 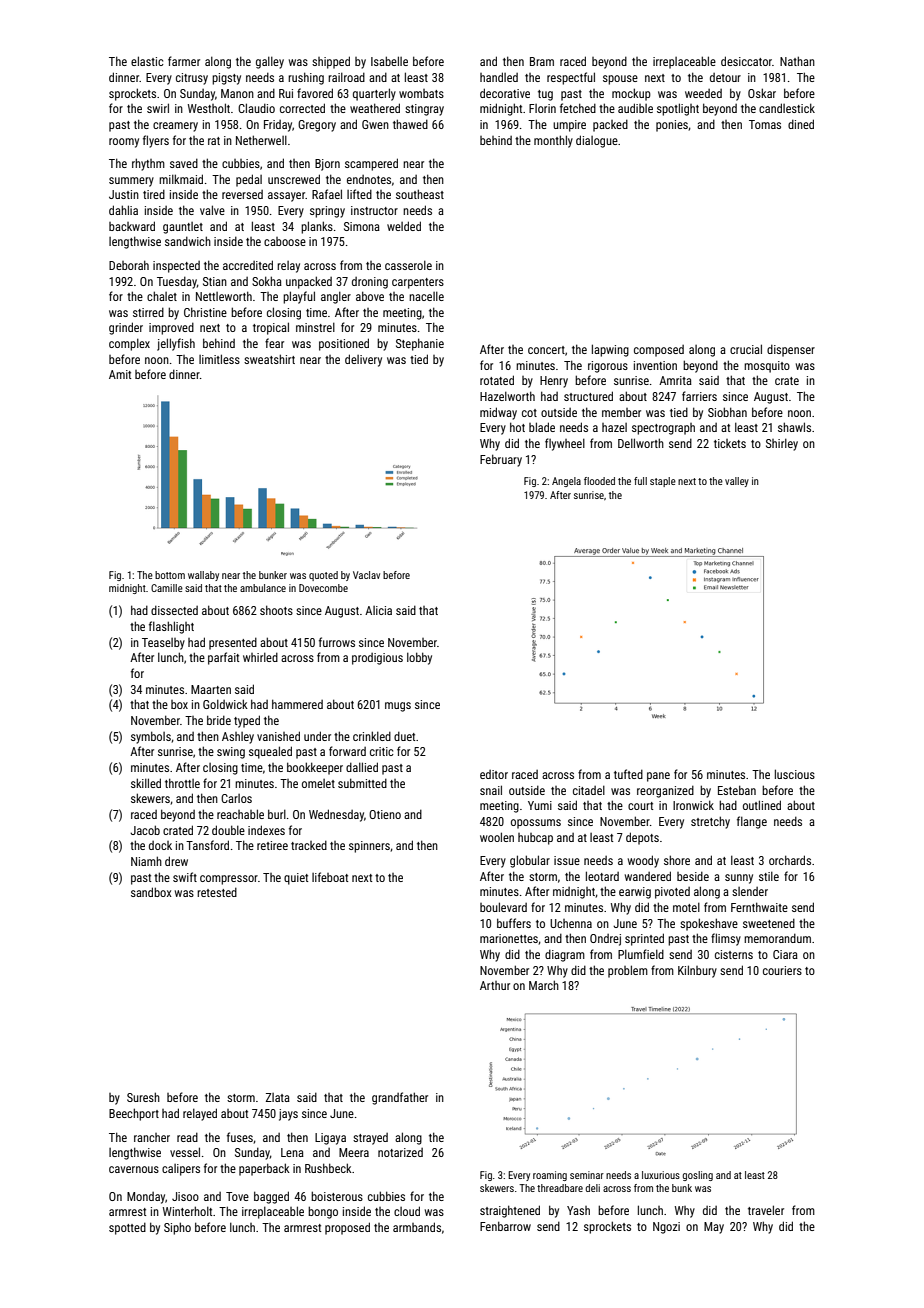 What do you see at coordinates (503, 907) in the screenshot?
I see `boulevard` at bounding box center [503, 907].
